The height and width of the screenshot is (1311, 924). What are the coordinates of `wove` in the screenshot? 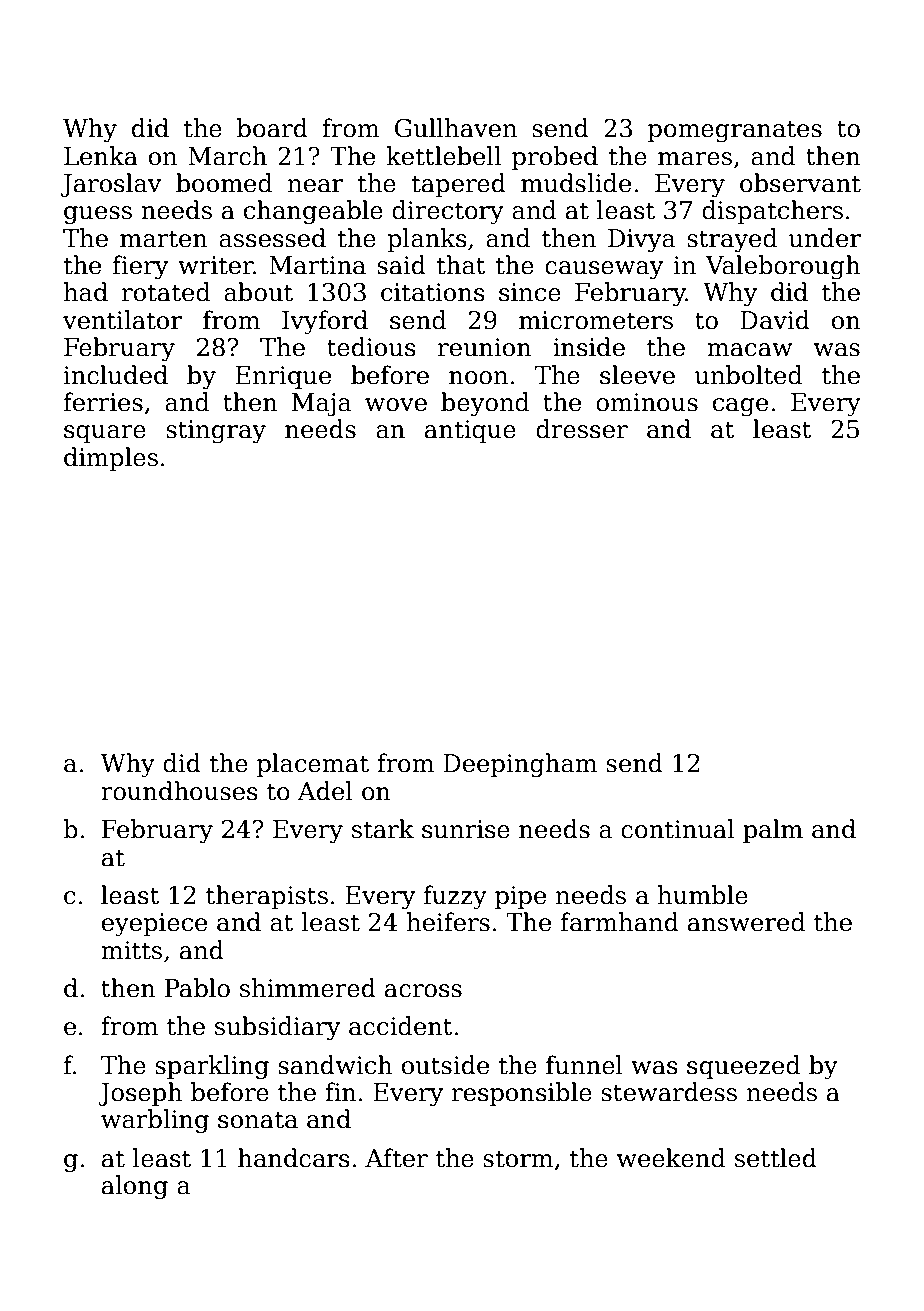 It's located at (396, 405).
